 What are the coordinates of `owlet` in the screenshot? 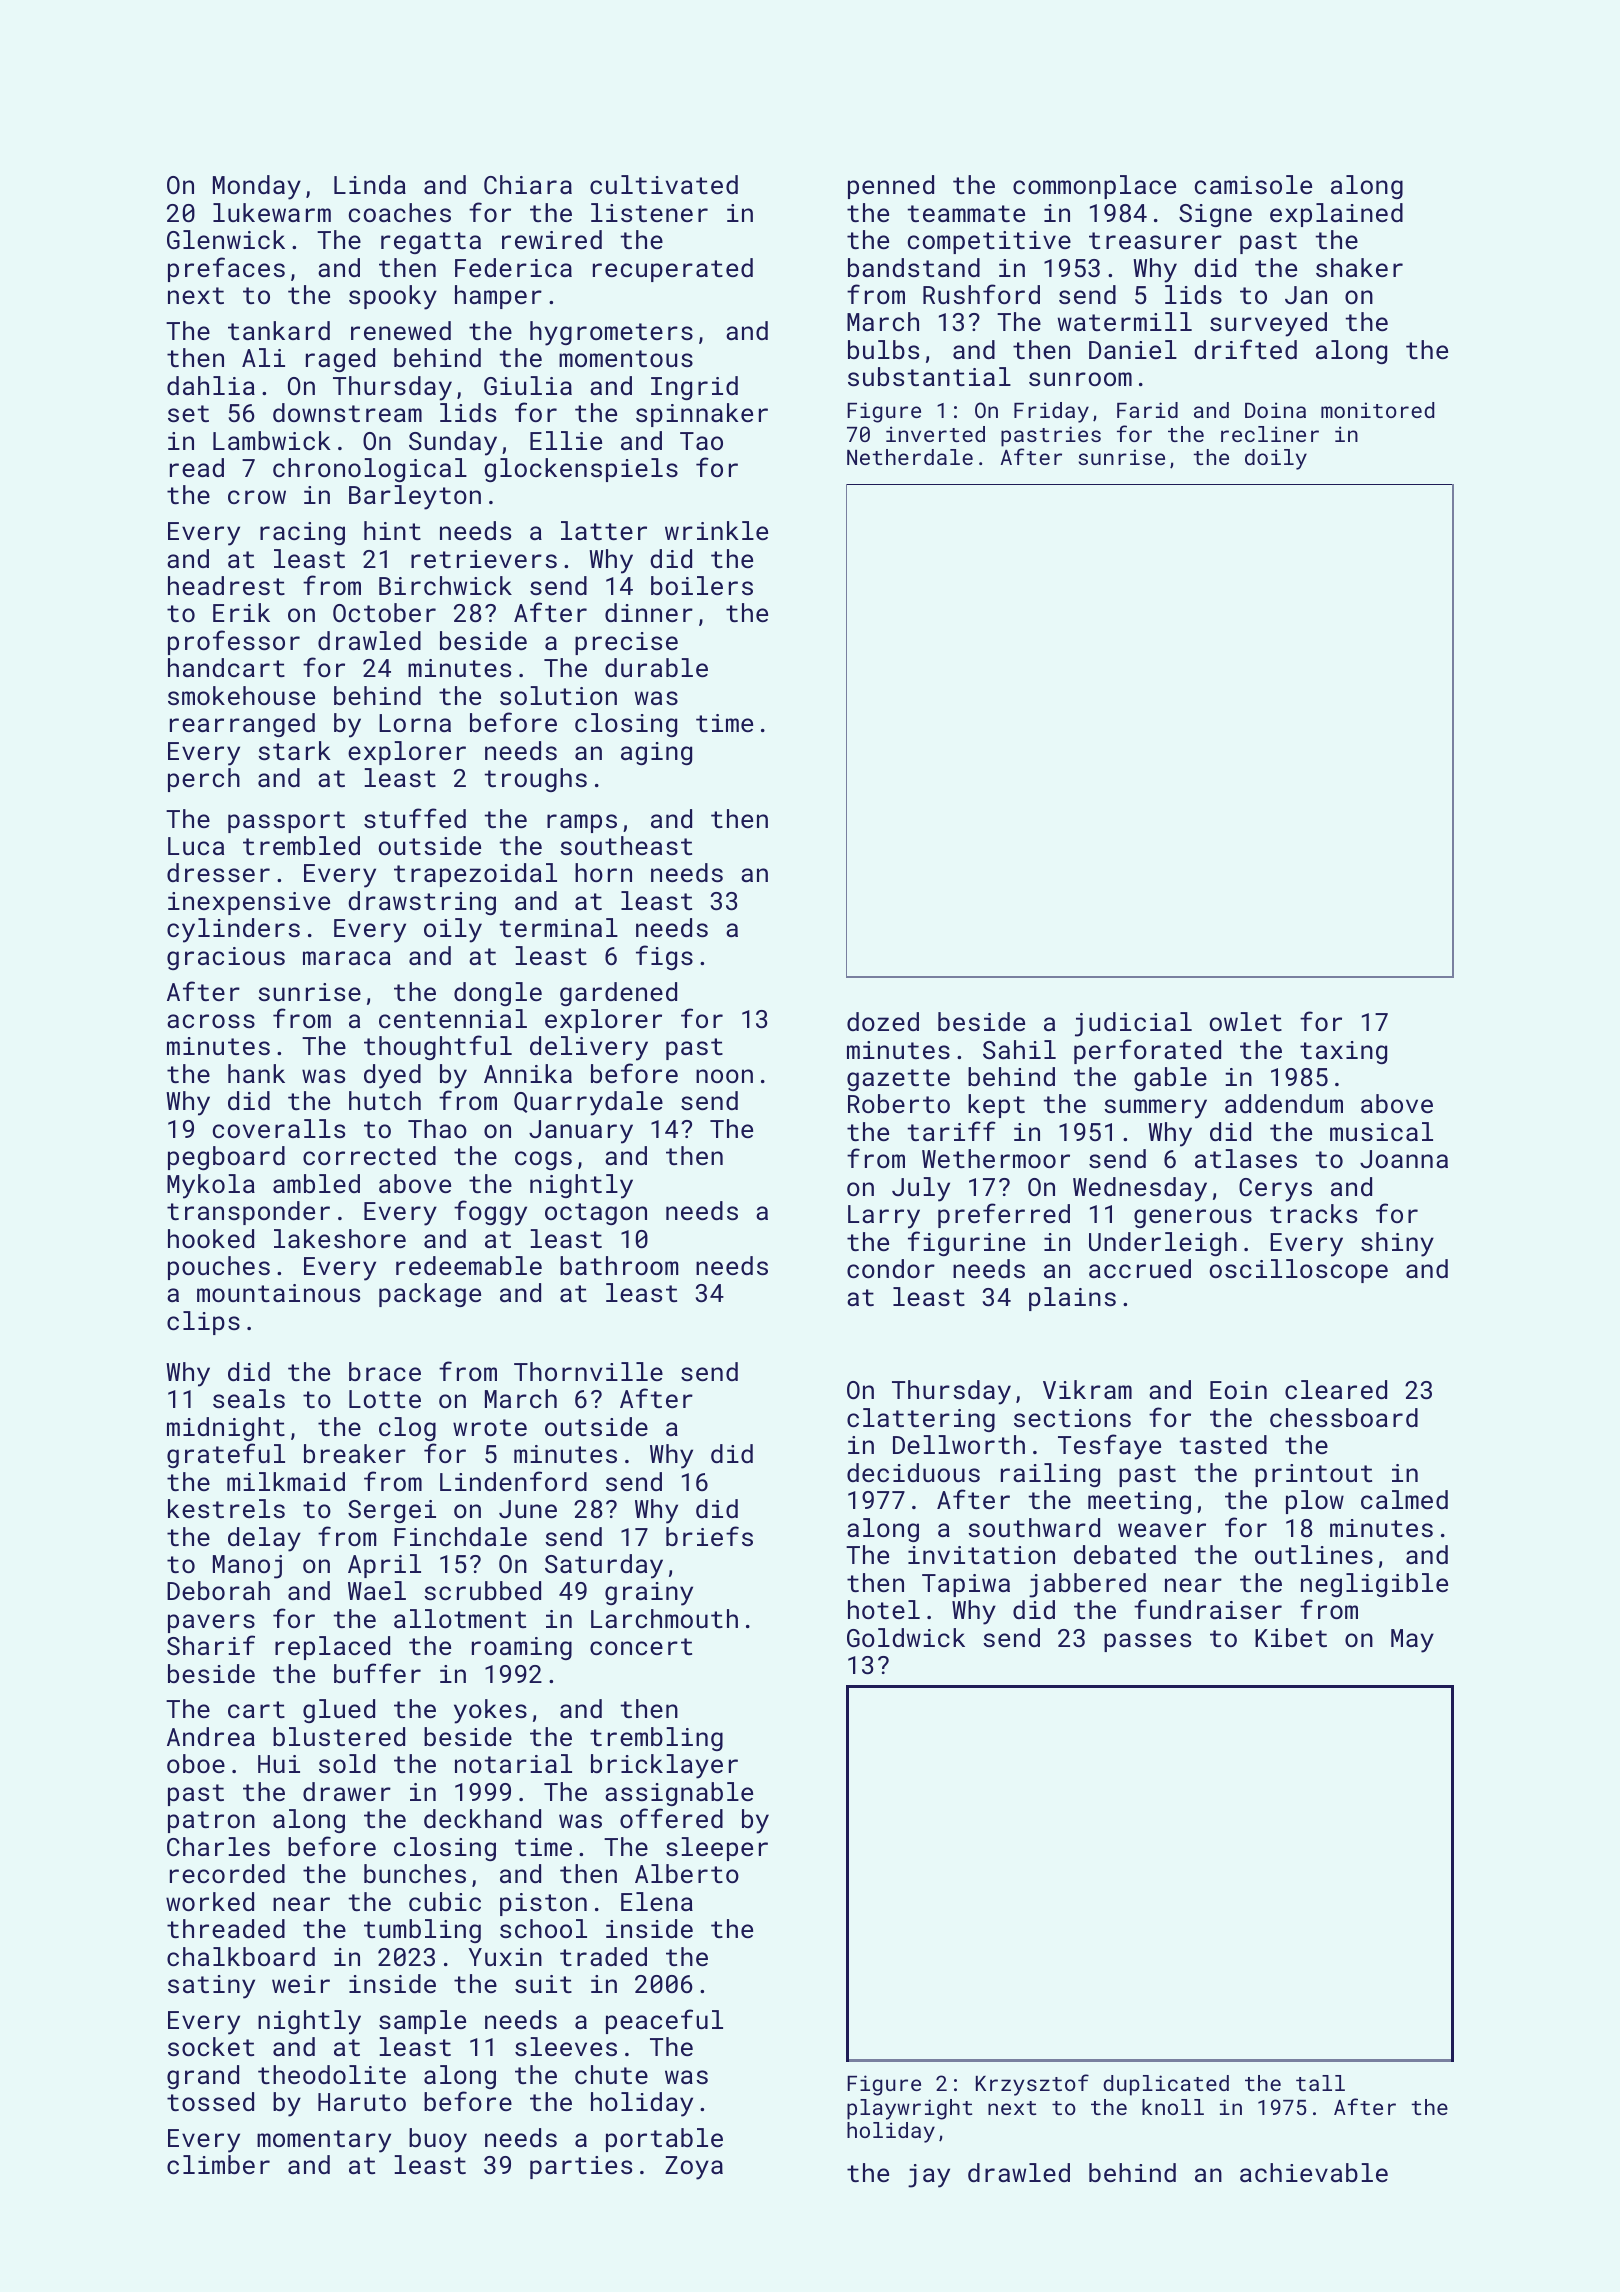 It's located at (1246, 1021).
